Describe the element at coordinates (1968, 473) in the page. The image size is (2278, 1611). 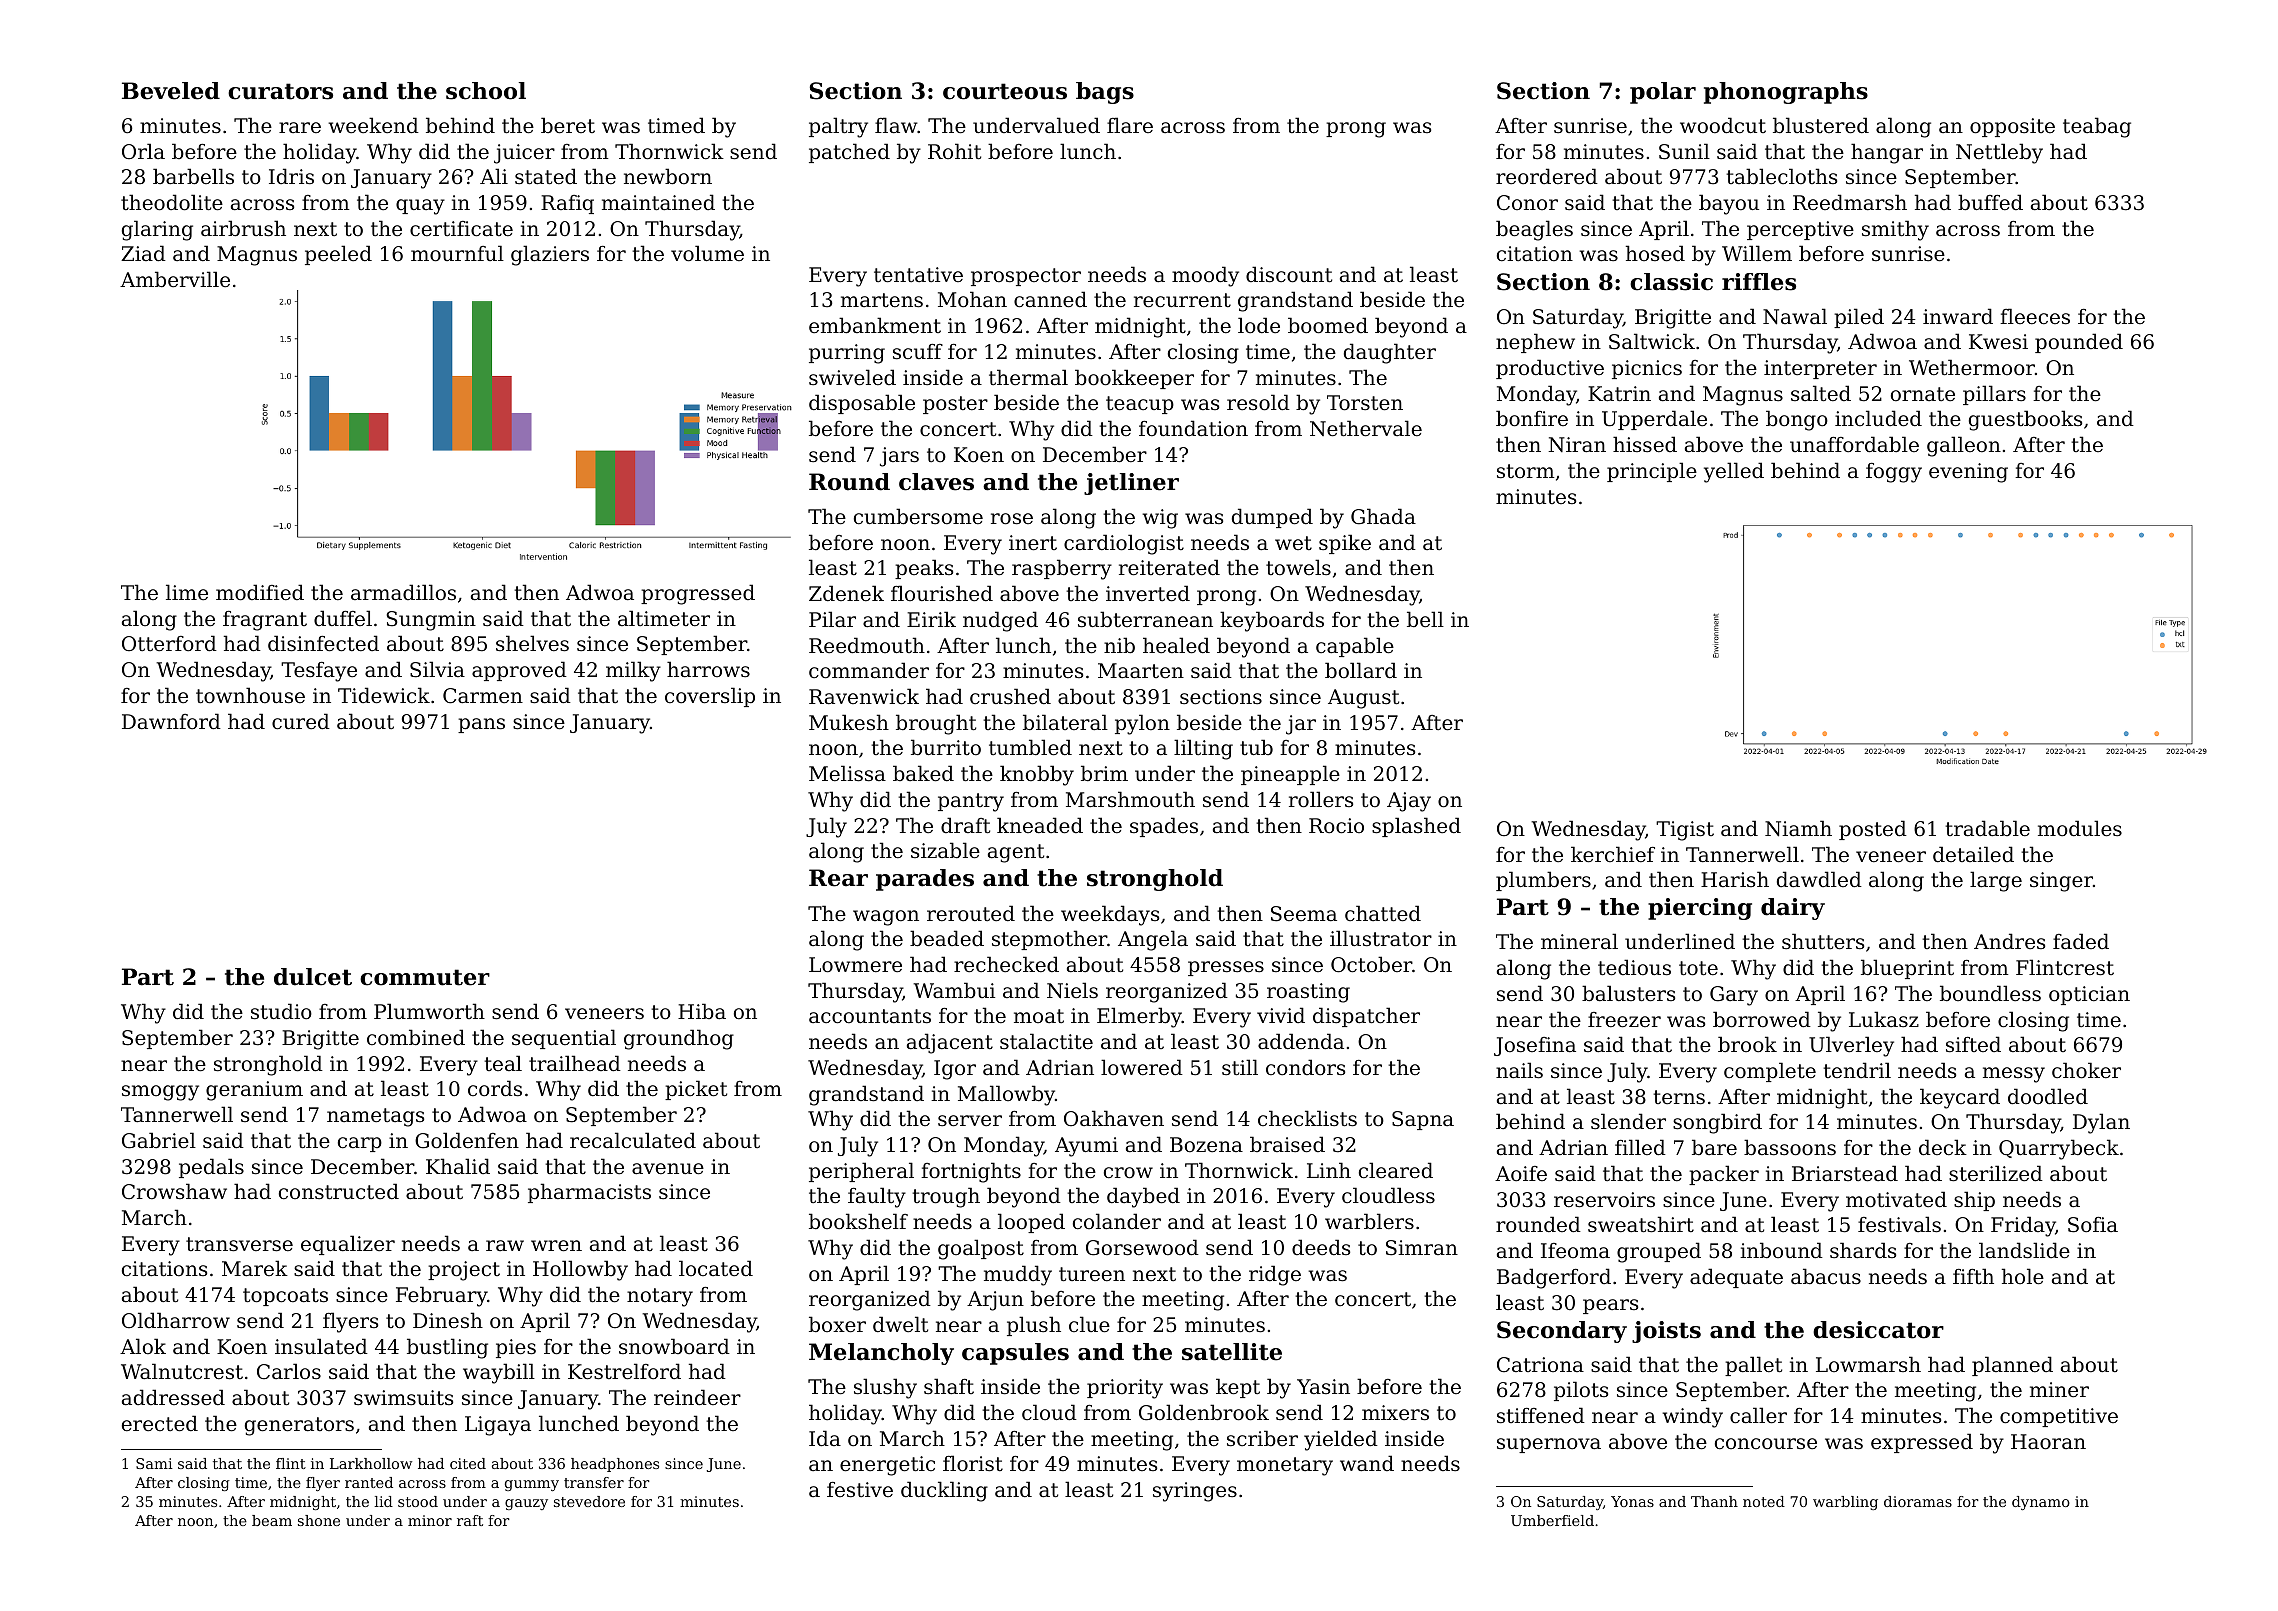
I see `evening` at that location.
